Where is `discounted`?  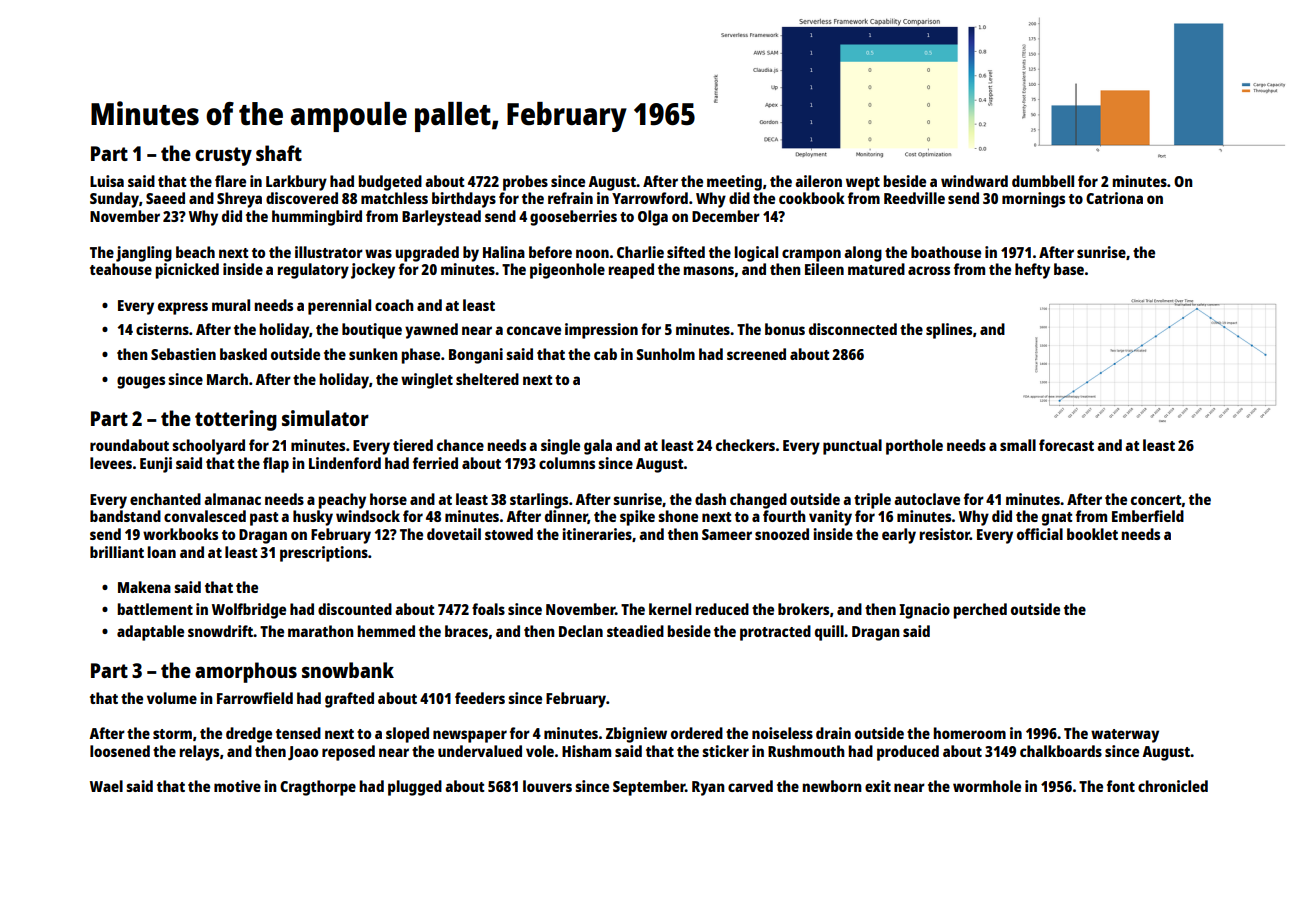
discounted is located at coordinates (355, 609).
